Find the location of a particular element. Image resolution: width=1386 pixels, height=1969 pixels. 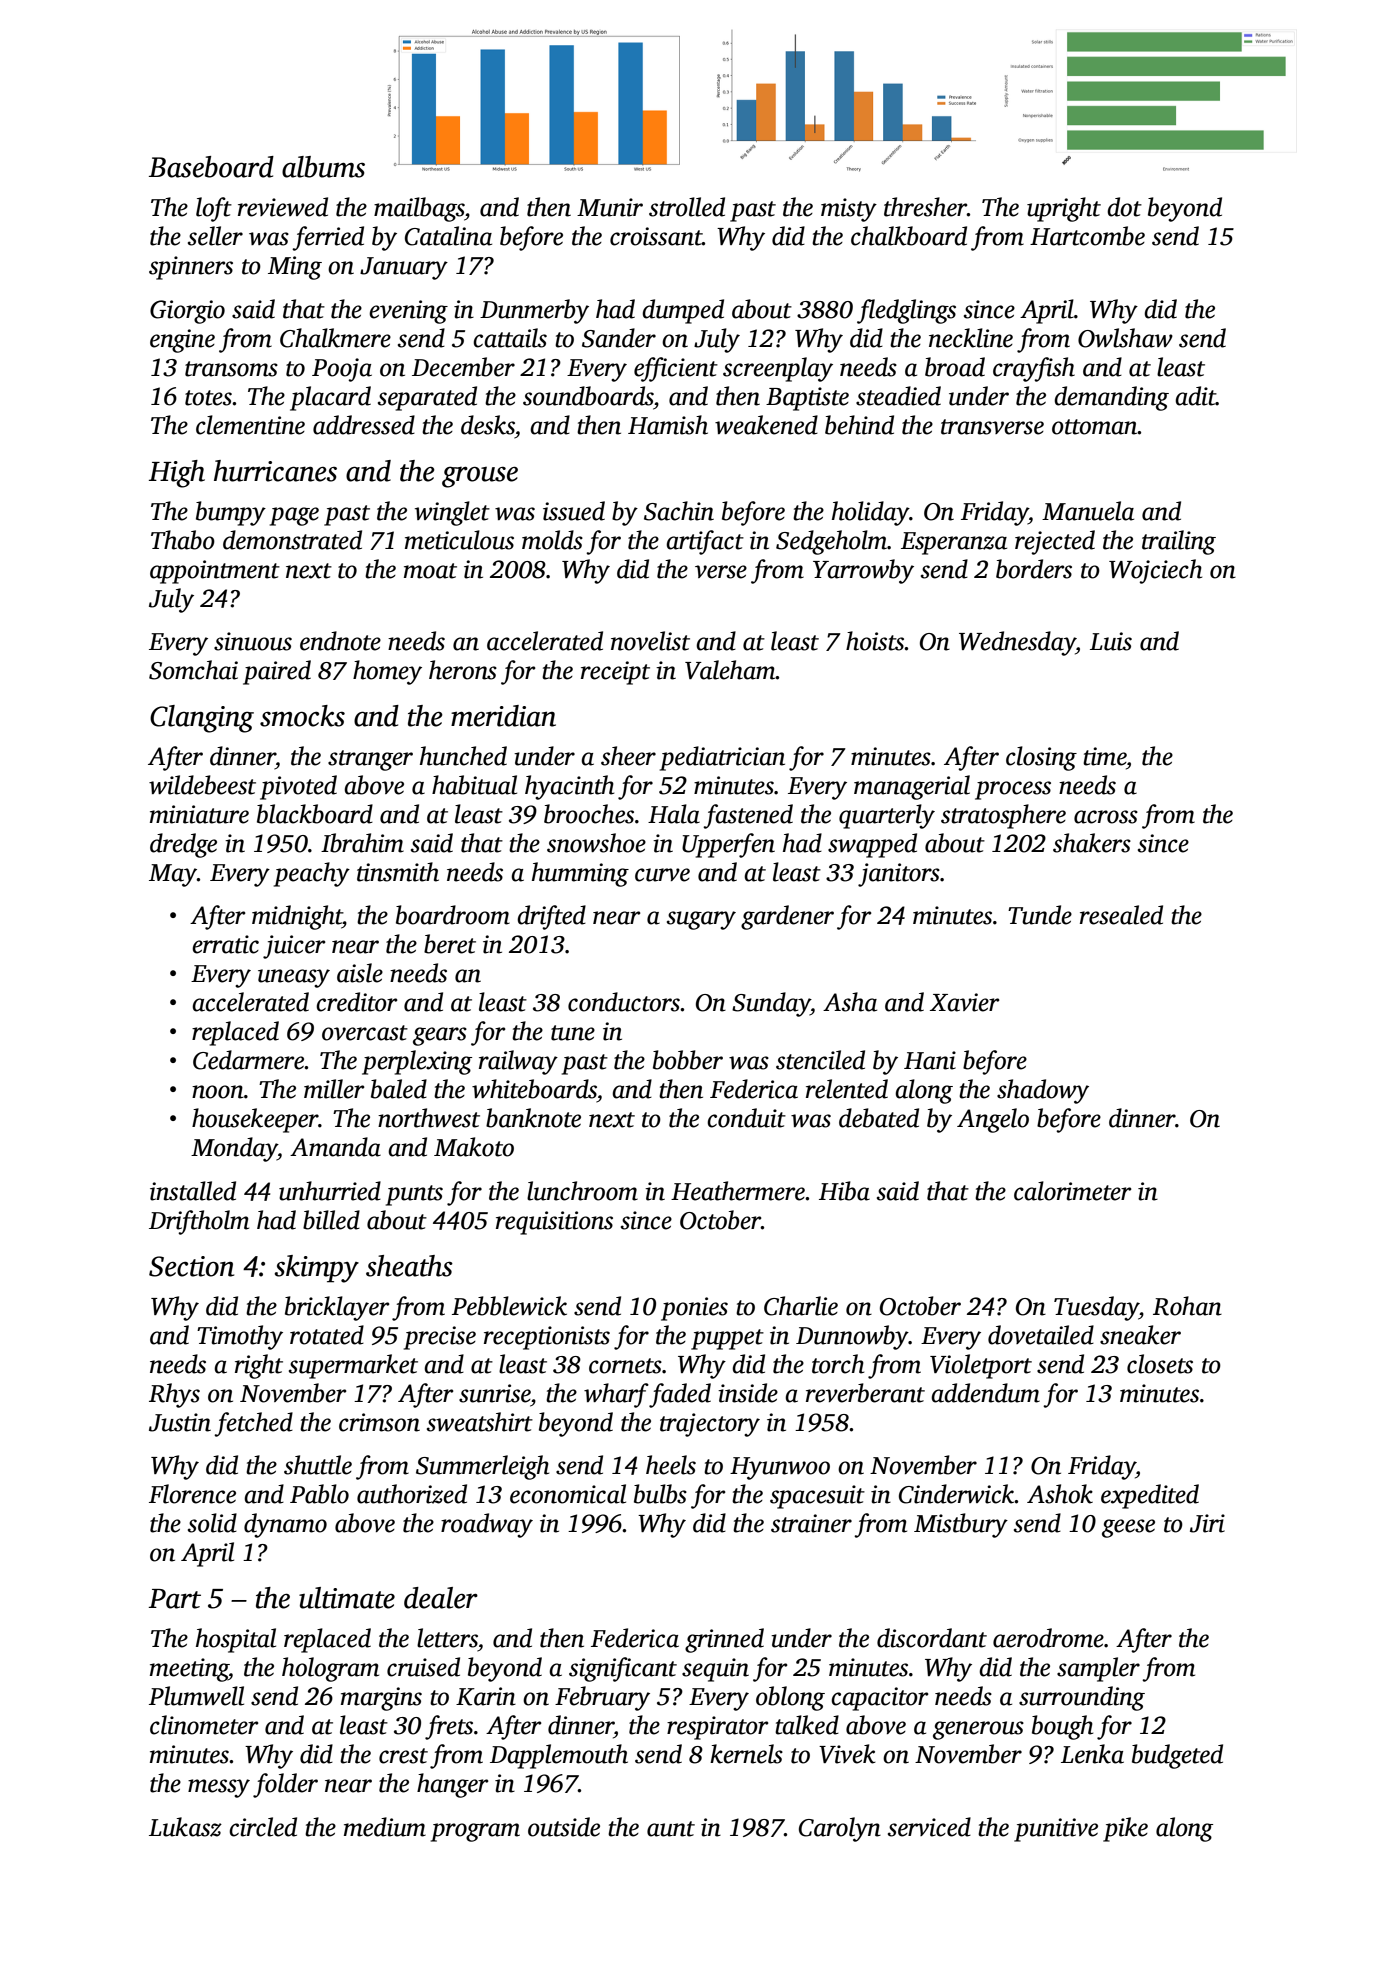

Munir is located at coordinates (610, 207).
